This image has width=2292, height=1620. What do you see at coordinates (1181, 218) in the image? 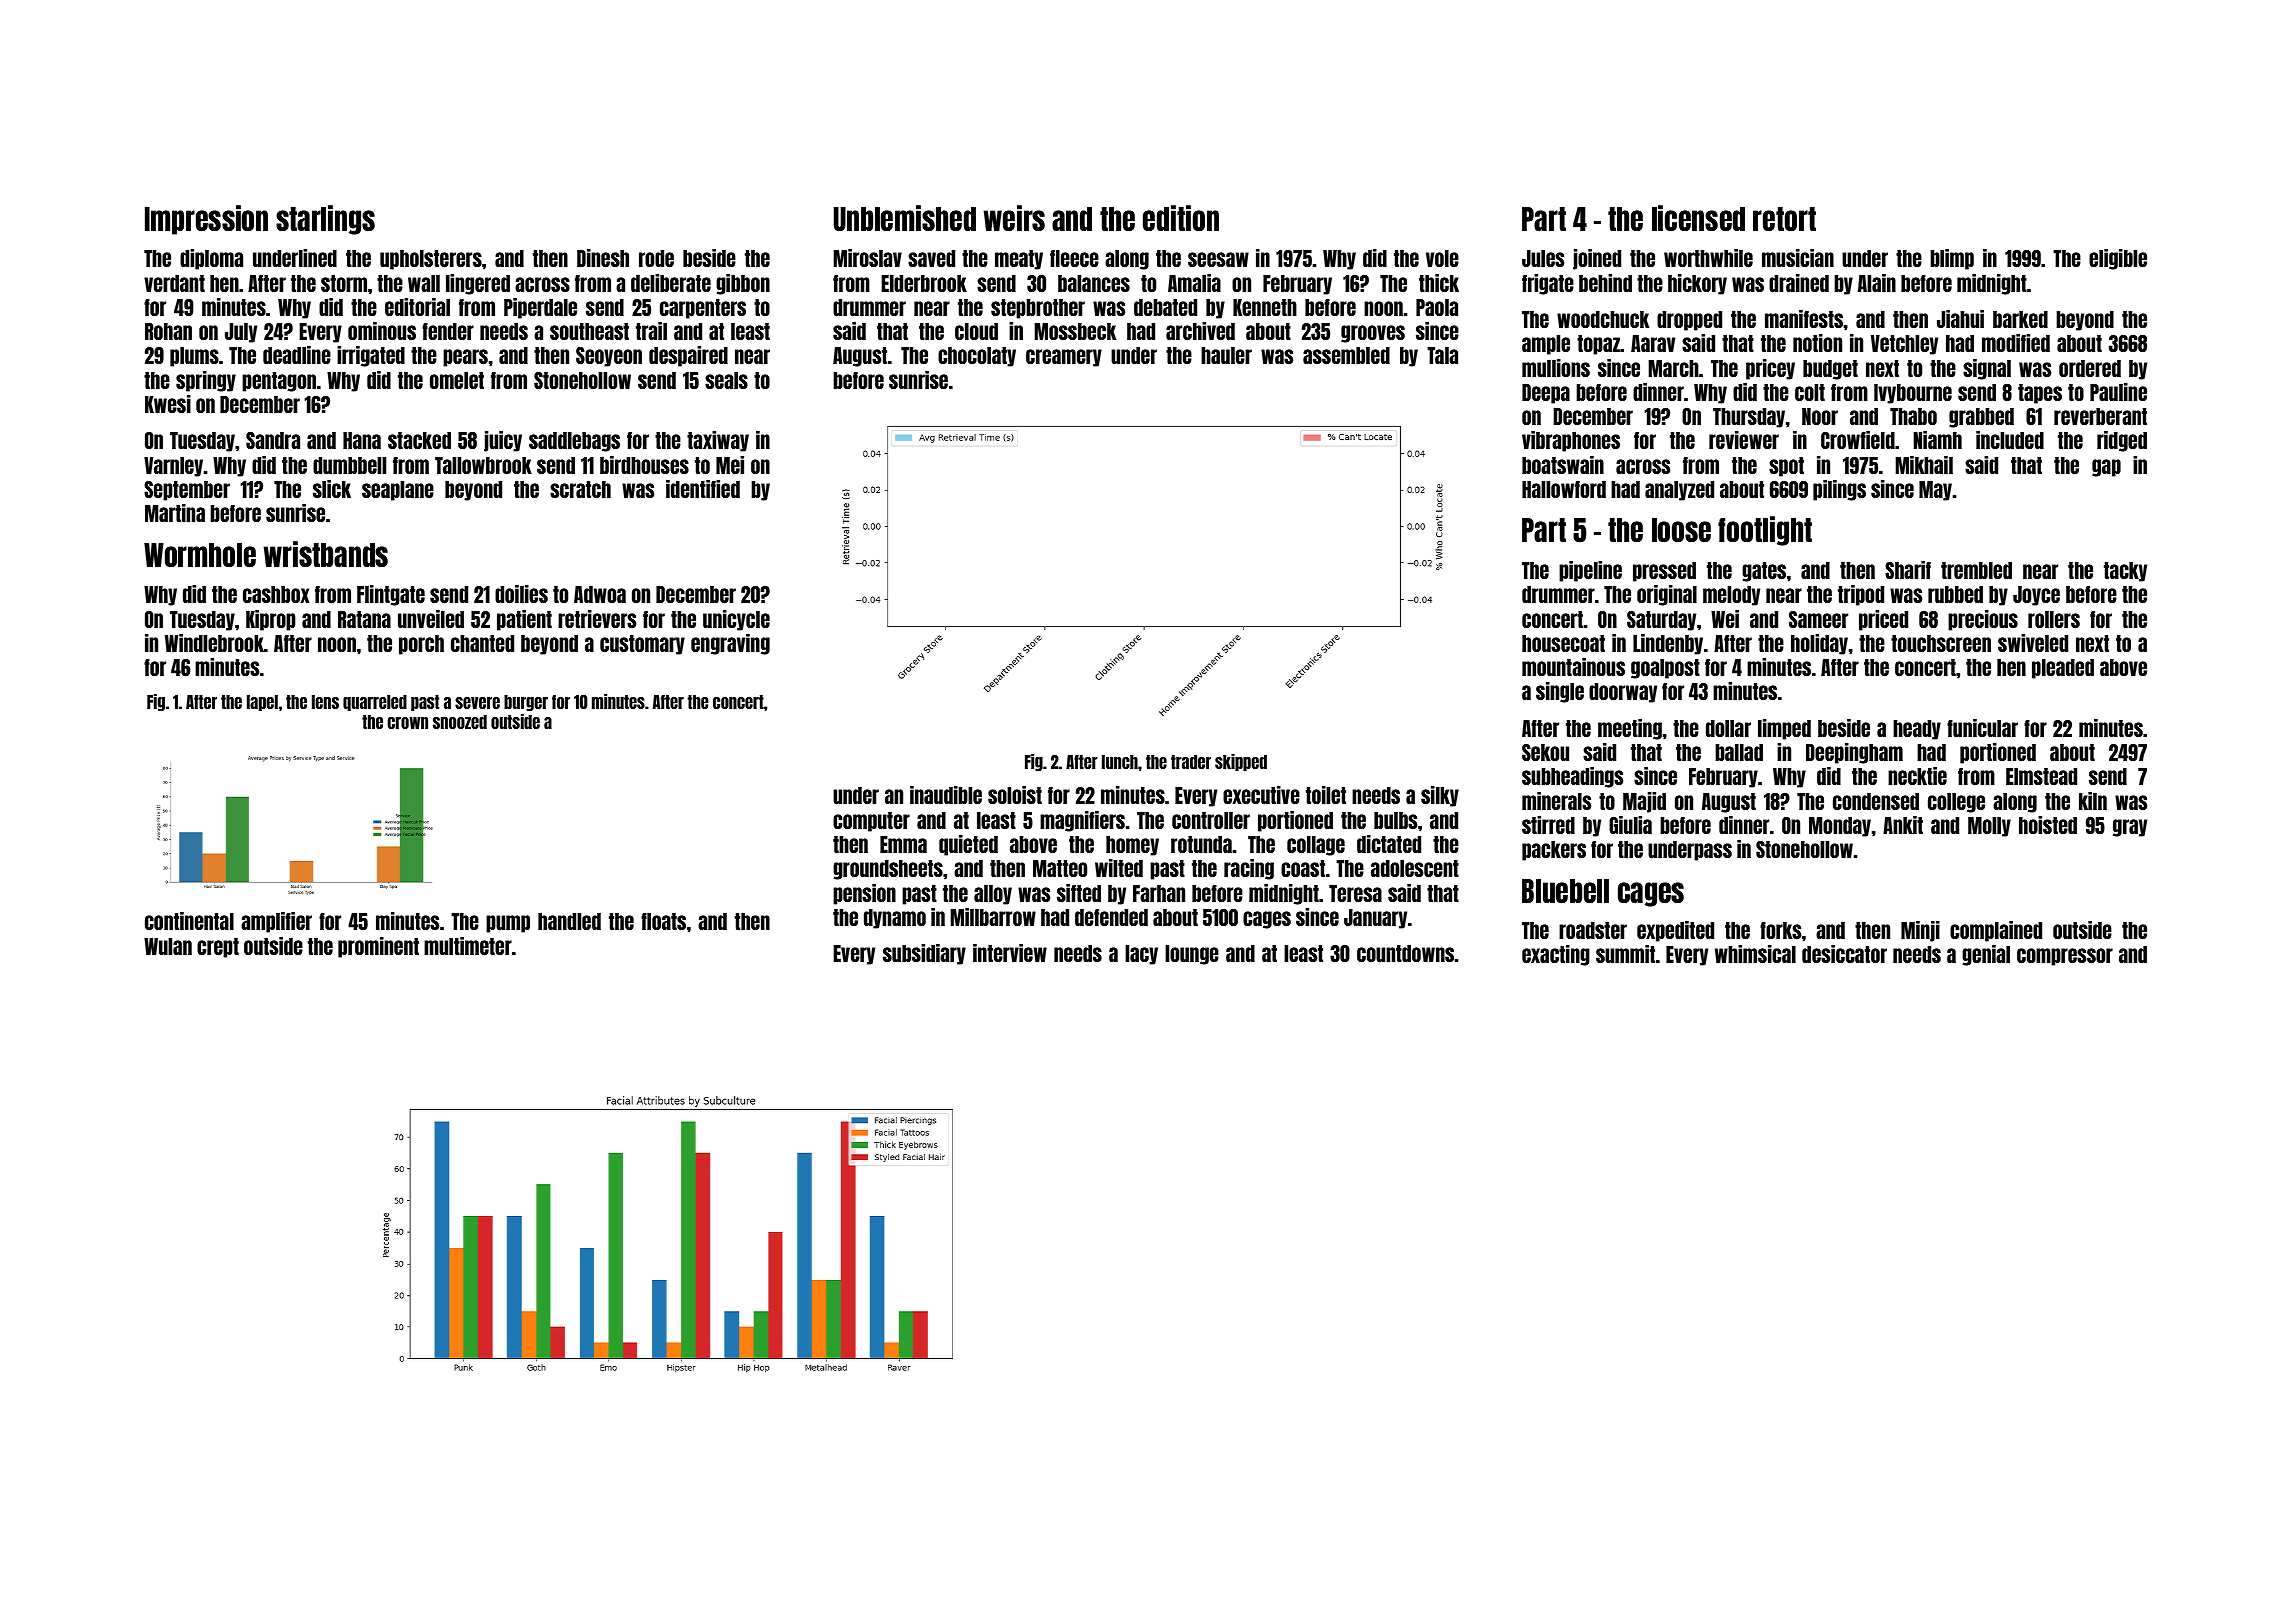
I see `edition` at bounding box center [1181, 218].
